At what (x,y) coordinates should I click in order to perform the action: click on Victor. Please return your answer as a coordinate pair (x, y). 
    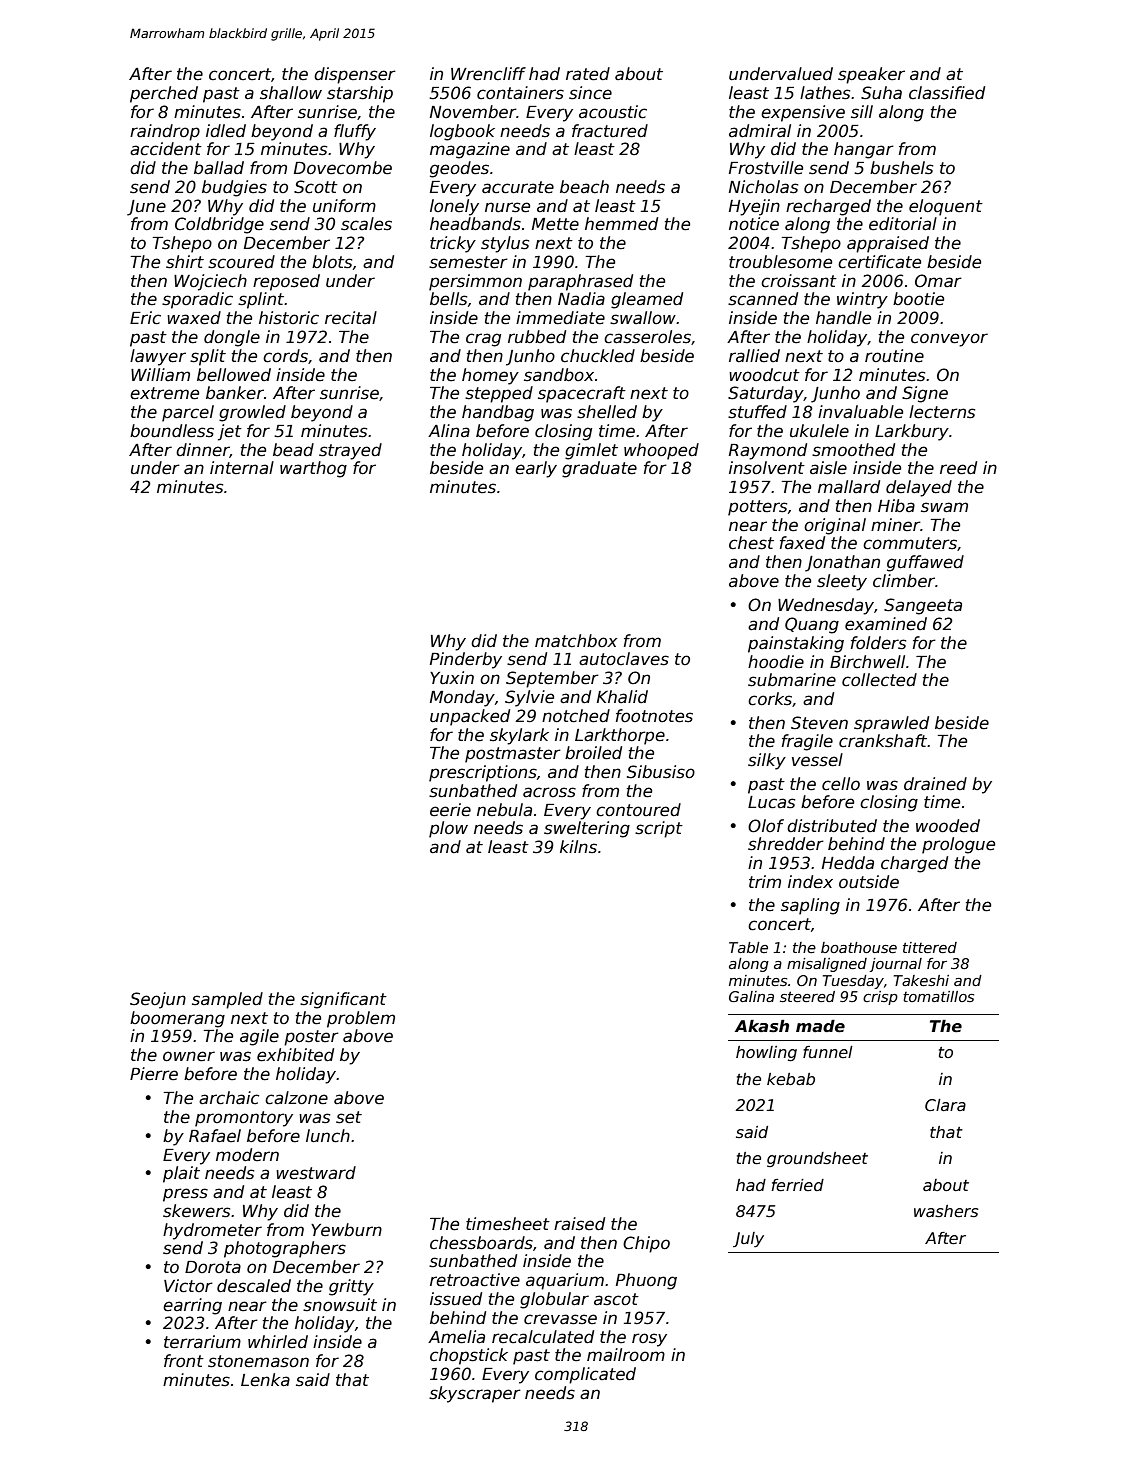
    Looking at the image, I should click on (188, 1286).
